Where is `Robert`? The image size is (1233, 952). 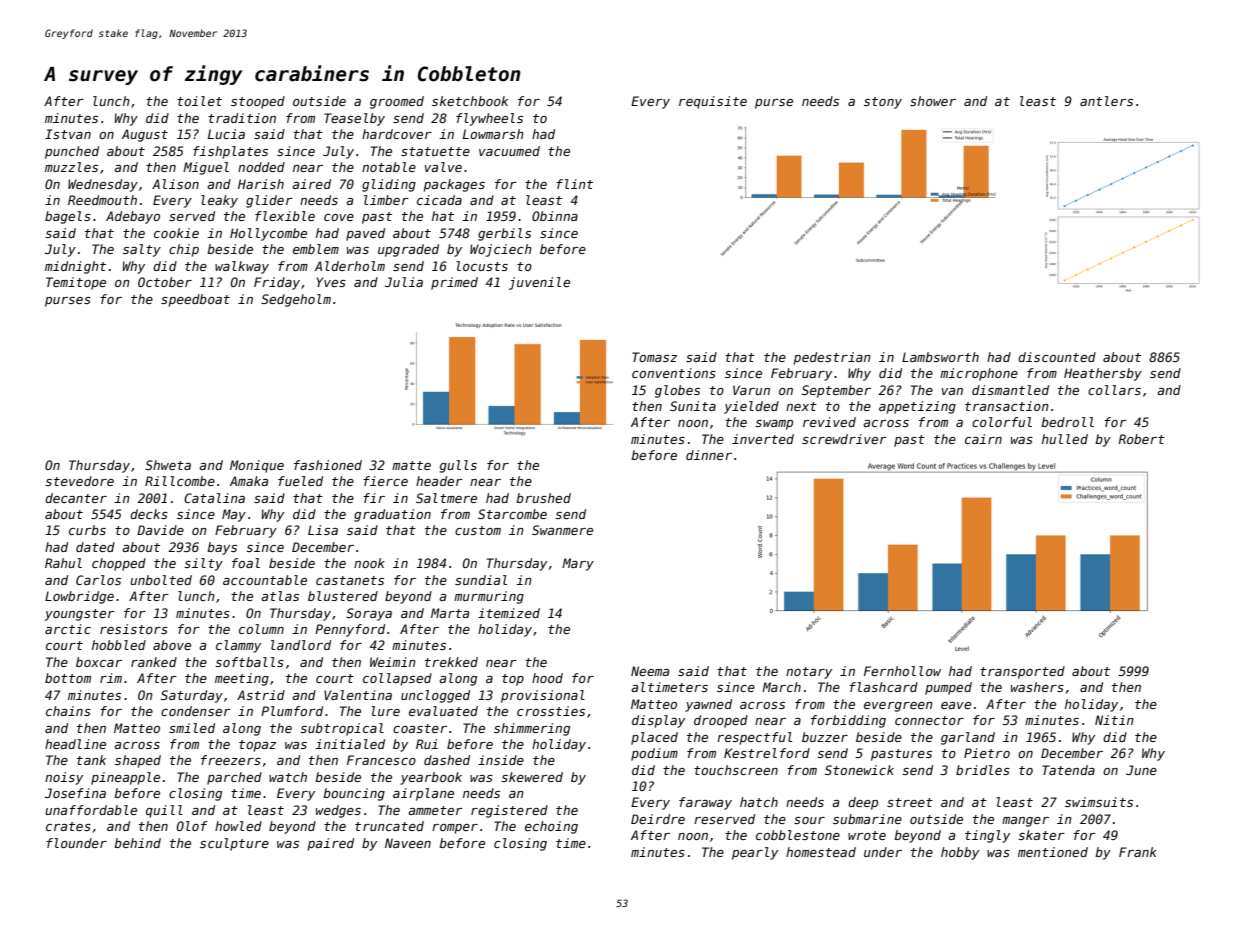
Robert is located at coordinates (1141, 439).
